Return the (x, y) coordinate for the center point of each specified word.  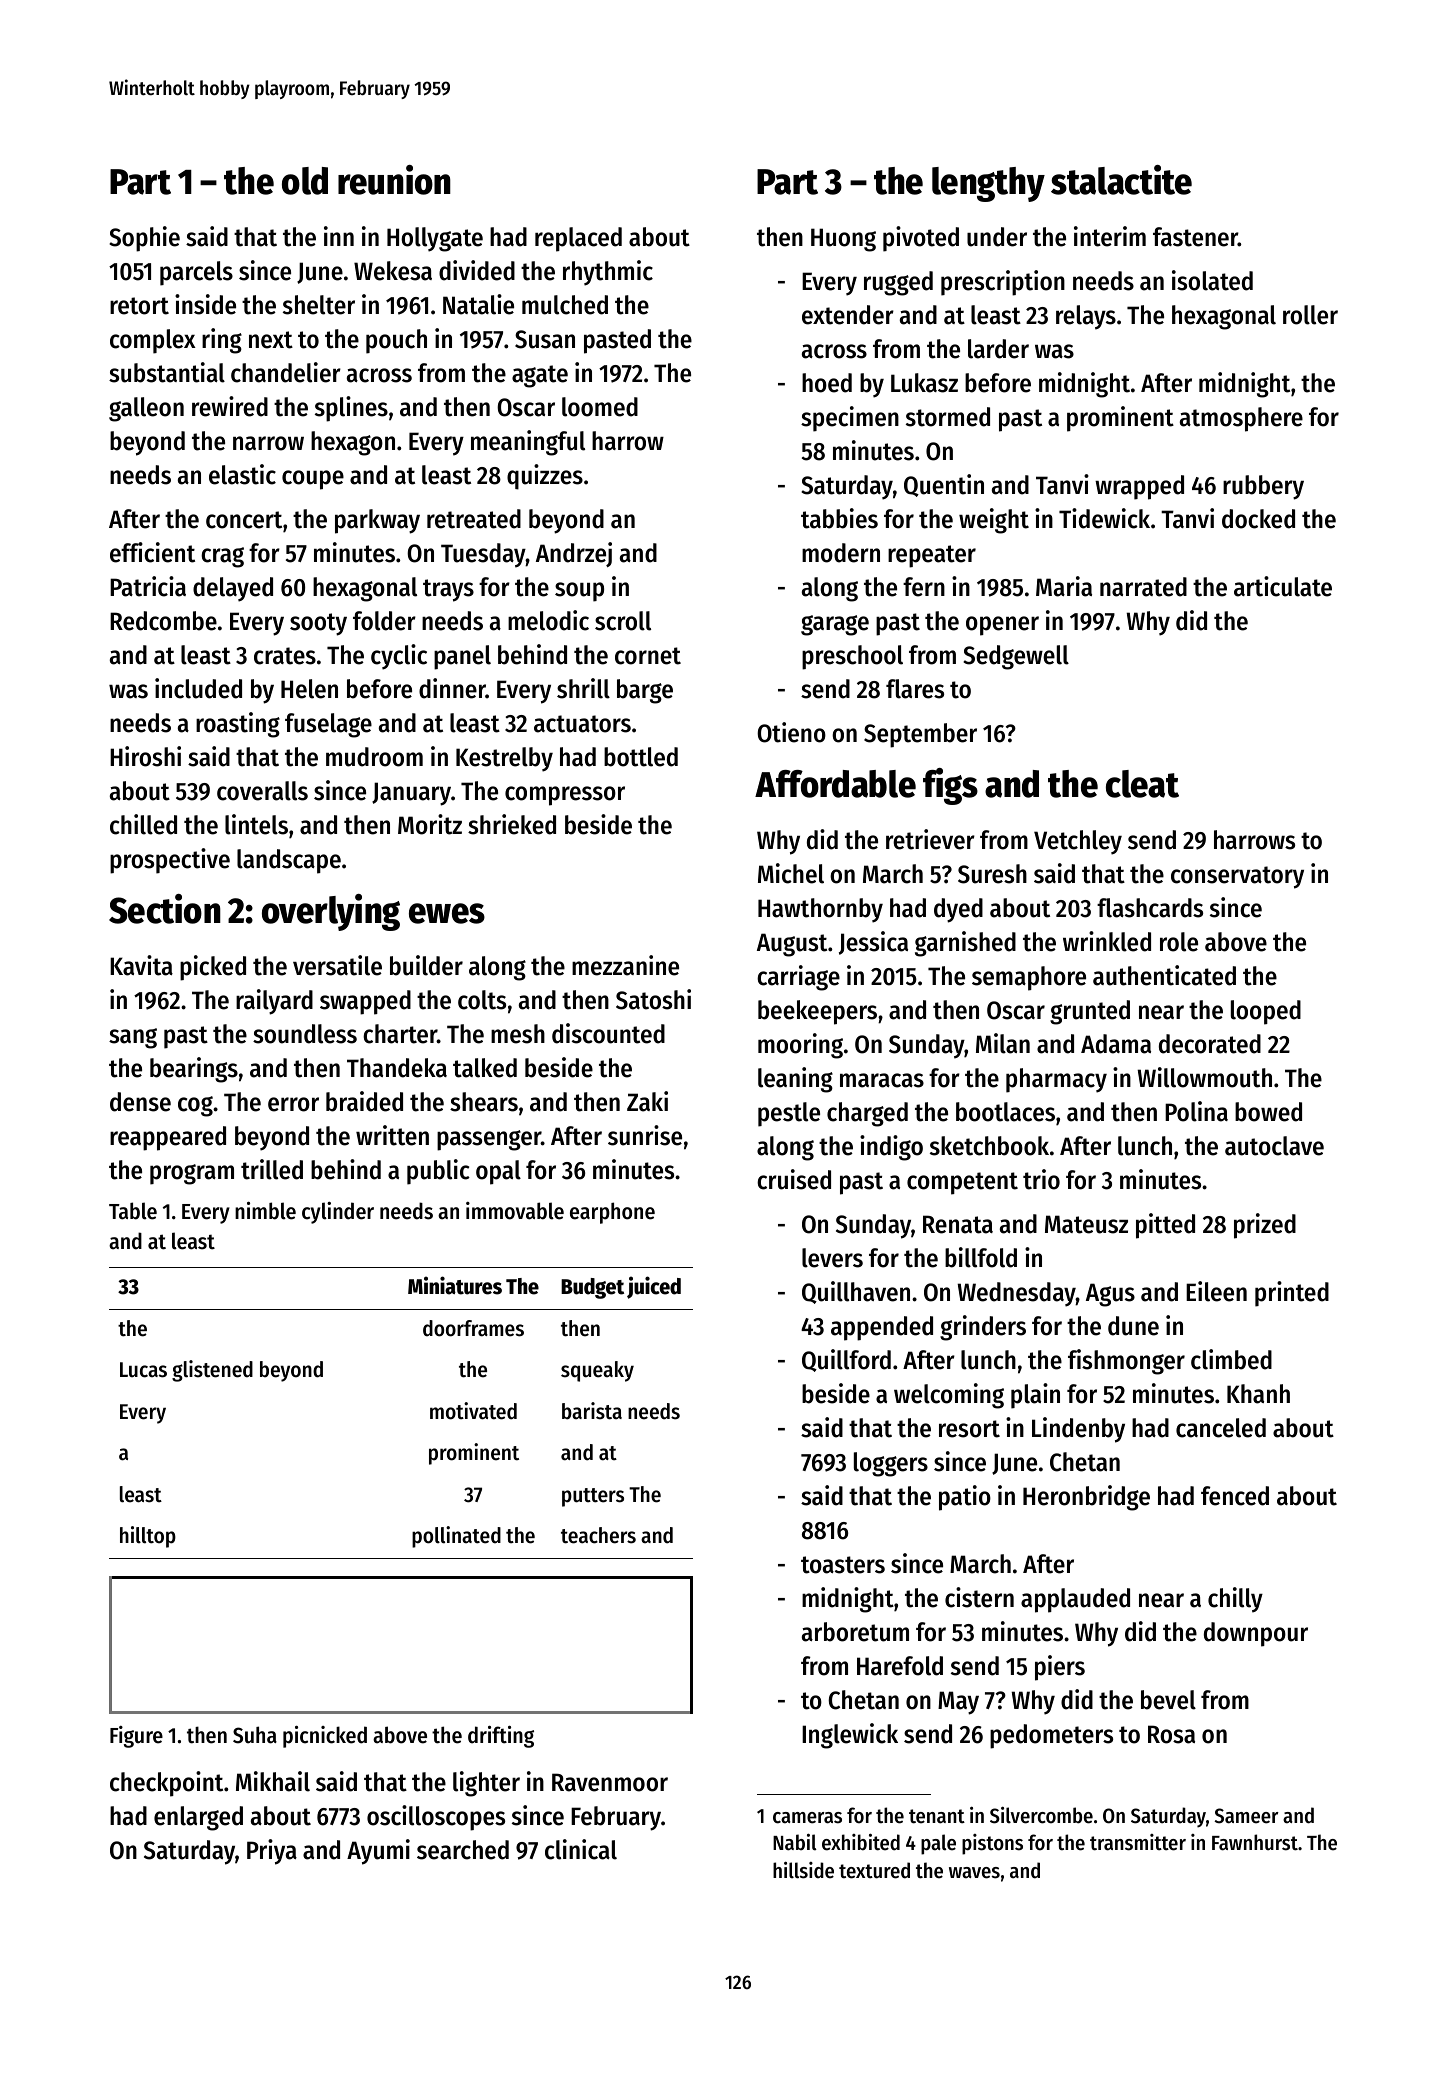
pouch (396, 341)
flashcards (1150, 908)
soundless (305, 1034)
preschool (852, 657)
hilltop (148, 1537)
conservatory (1237, 877)
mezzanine (625, 965)
